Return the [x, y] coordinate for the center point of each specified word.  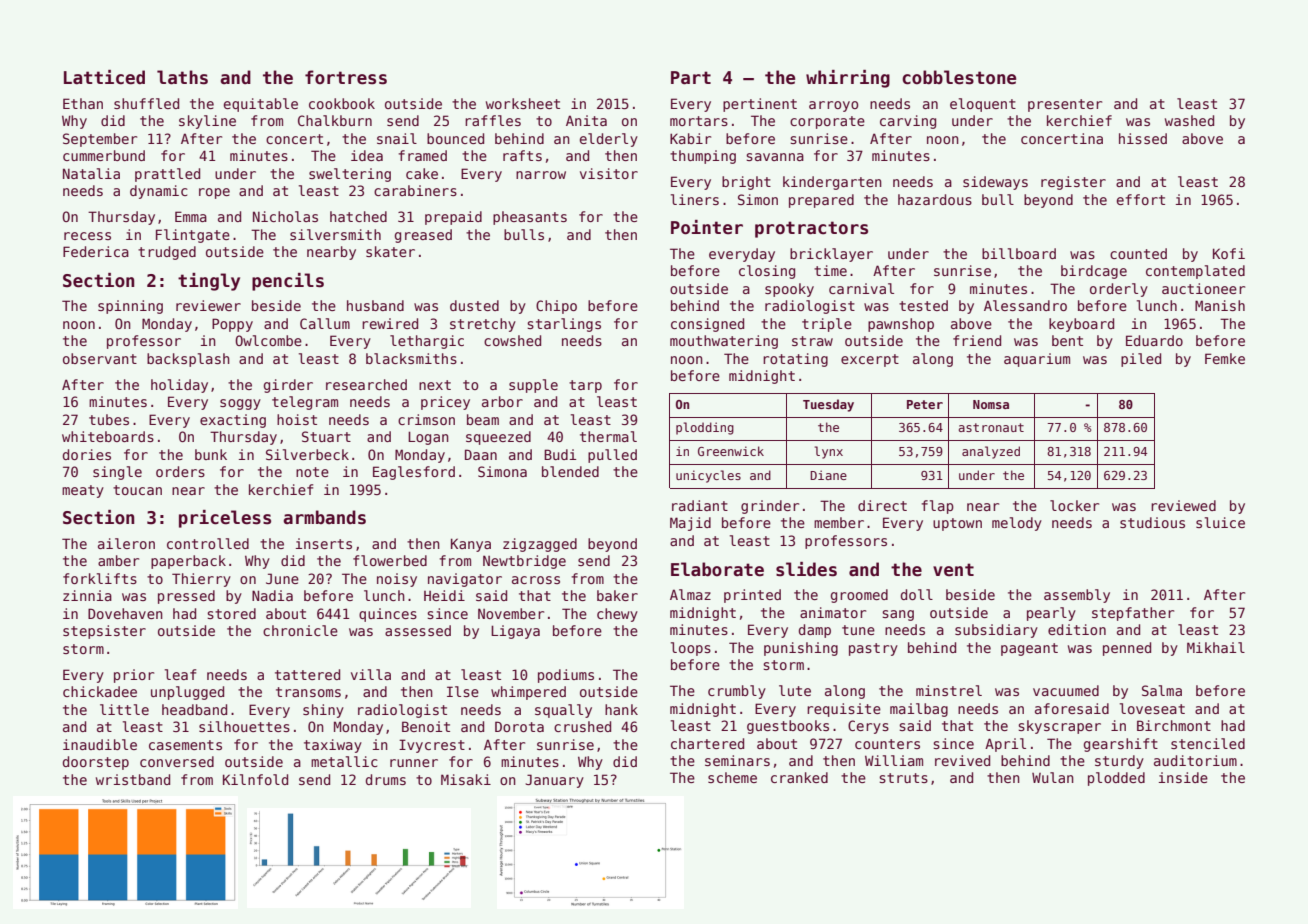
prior [134, 676]
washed [1189, 120]
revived [962, 760]
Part [691, 78]
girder [288, 386]
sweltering [350, 175]
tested [923, 305]
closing [767, 272]
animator [833, 612]
